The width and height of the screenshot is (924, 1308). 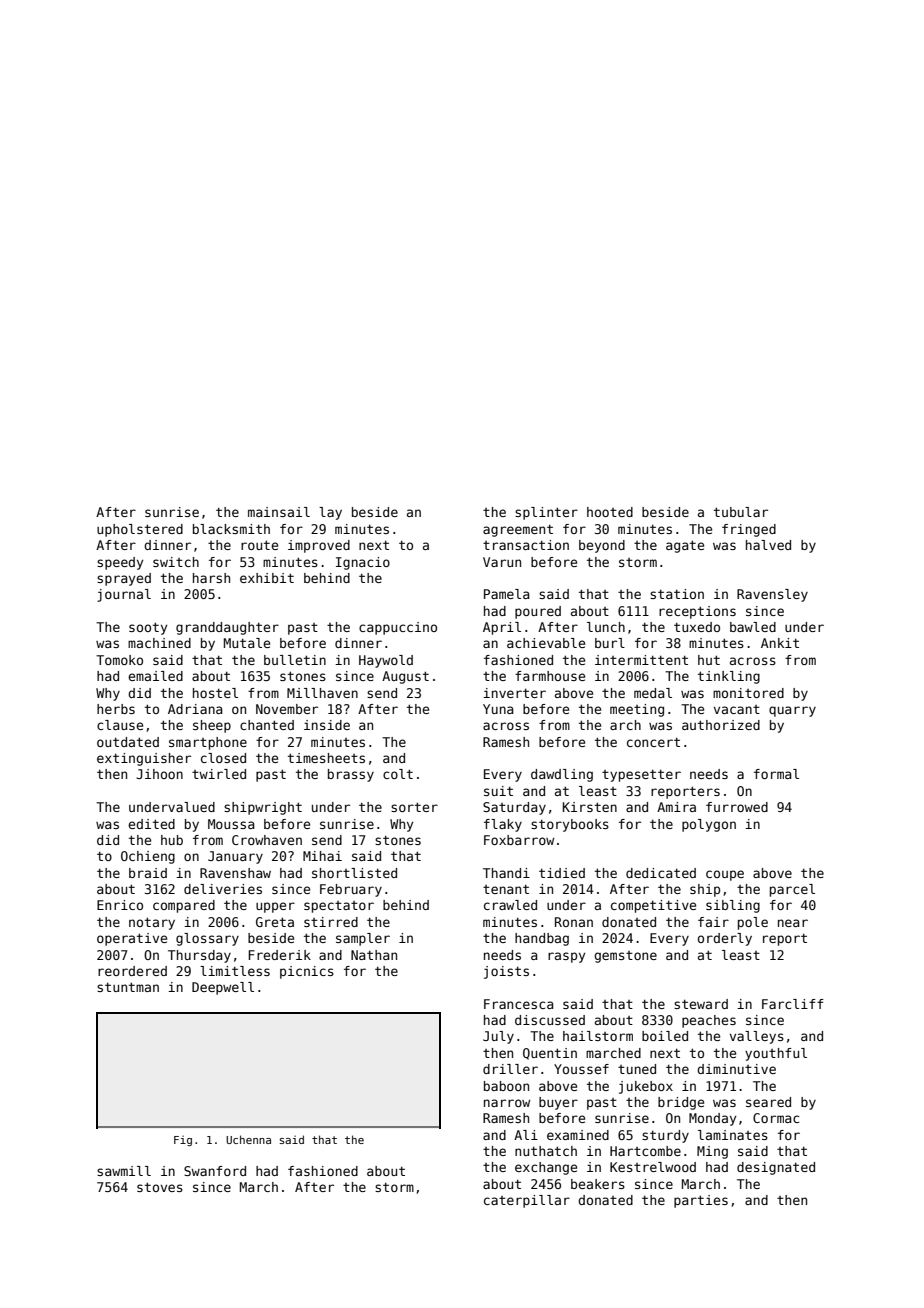 What do you see at coordinates (793, 923) in the screenshot?
I see `near` at bounding box center [793, 923].
